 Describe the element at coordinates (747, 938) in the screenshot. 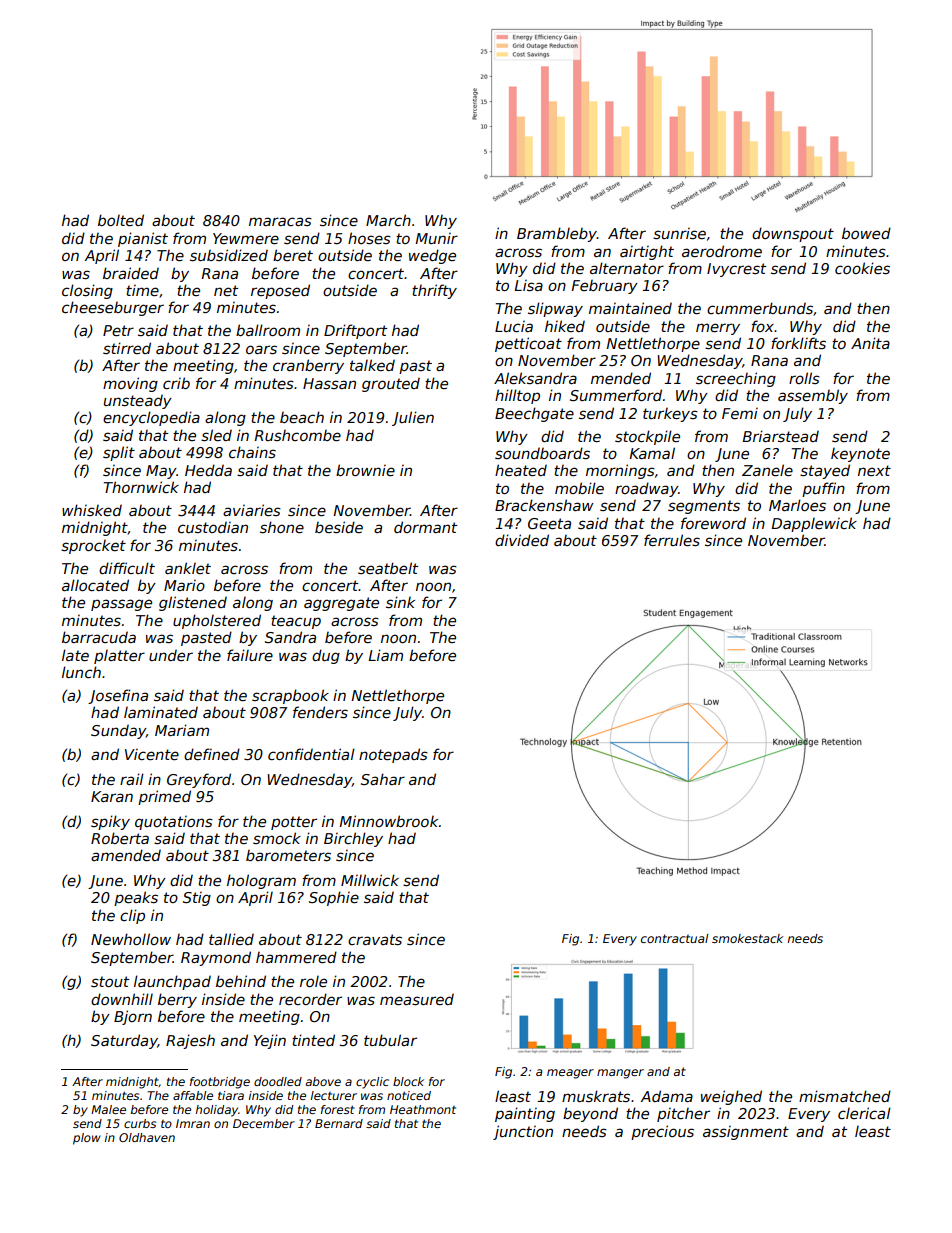

I see `smokestack` at that location.
